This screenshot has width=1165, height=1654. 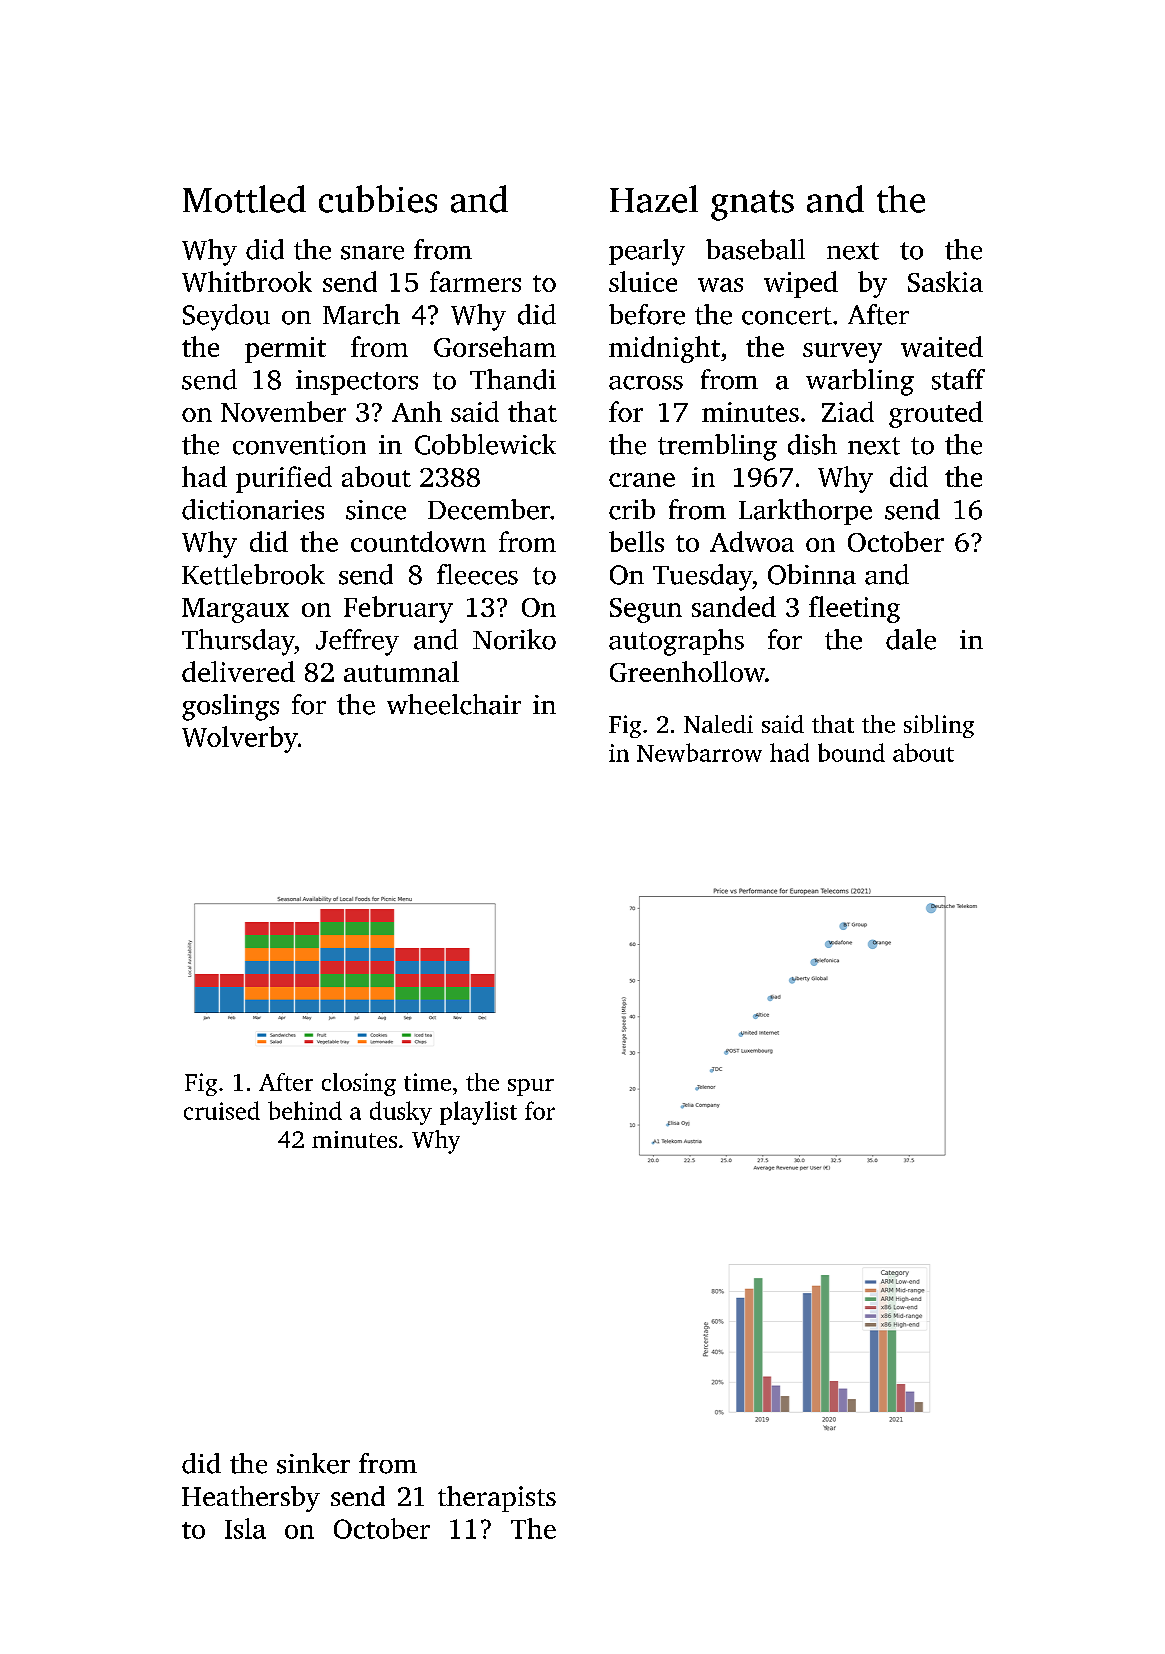 What do you see at coordinates (717, 447) in the screenshot?
I see `trembling` at bounding box center [717, 447].
